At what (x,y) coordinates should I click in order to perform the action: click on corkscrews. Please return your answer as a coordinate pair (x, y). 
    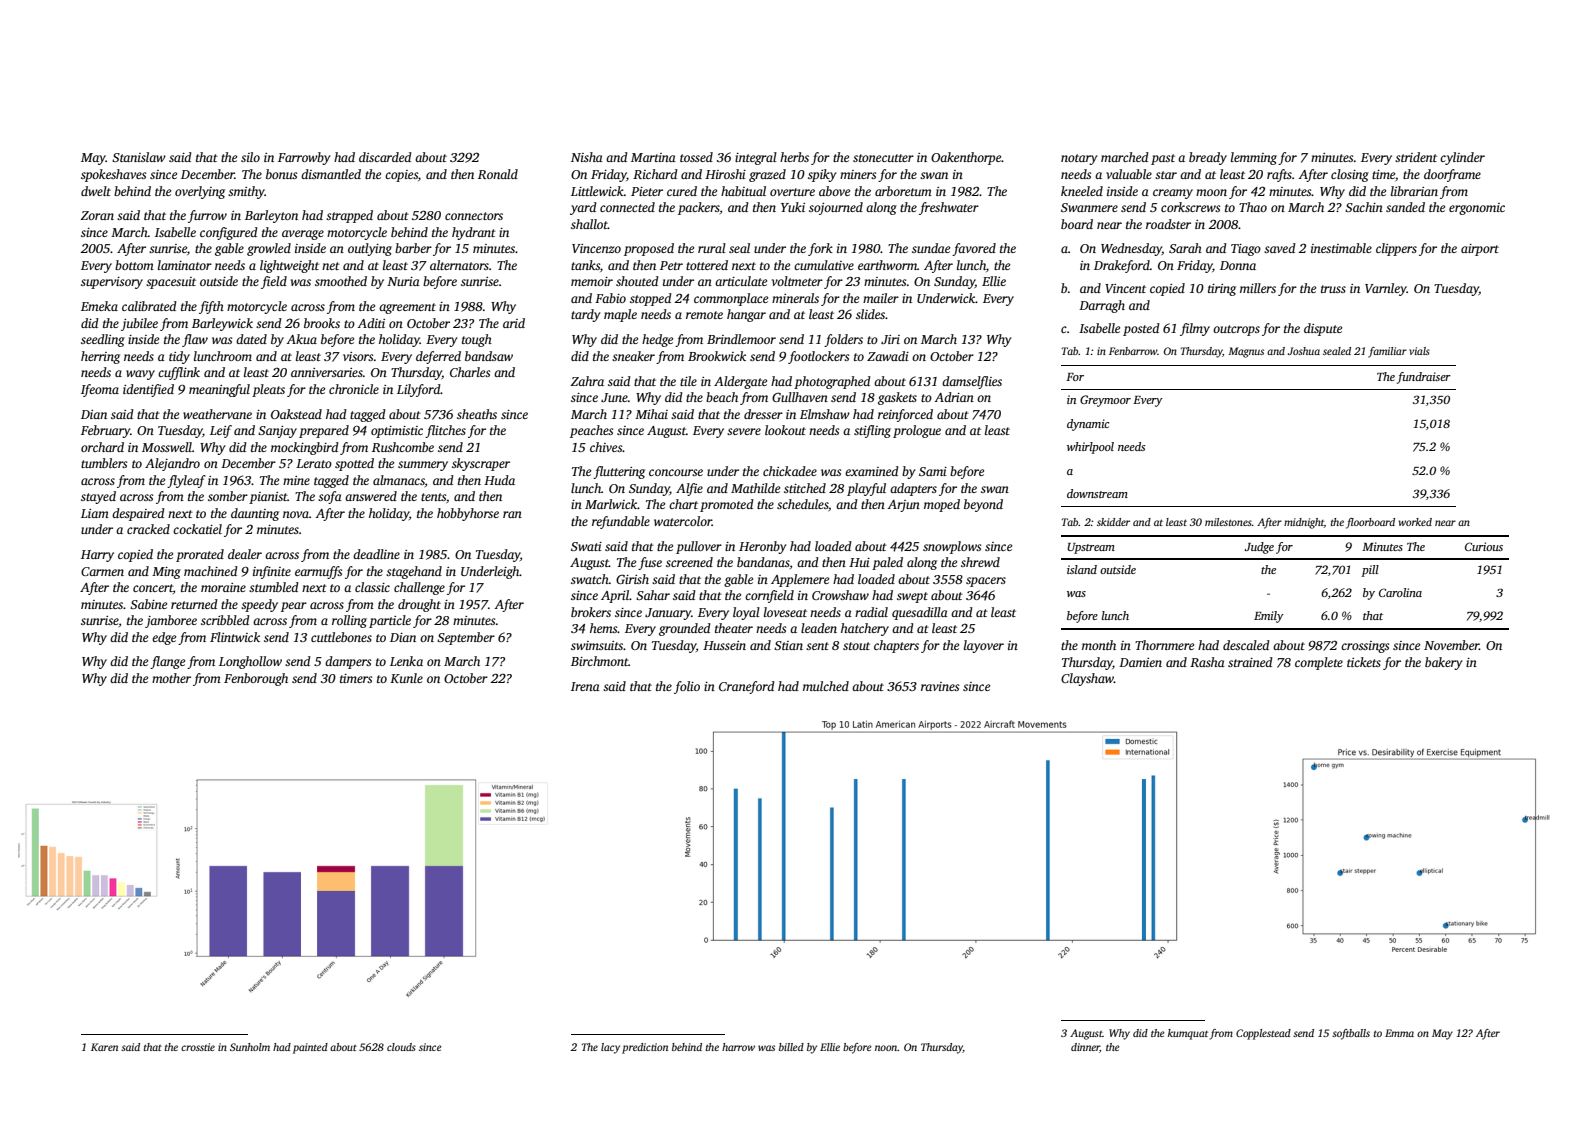
    Looking at the image, I should click on (1190, 207).
